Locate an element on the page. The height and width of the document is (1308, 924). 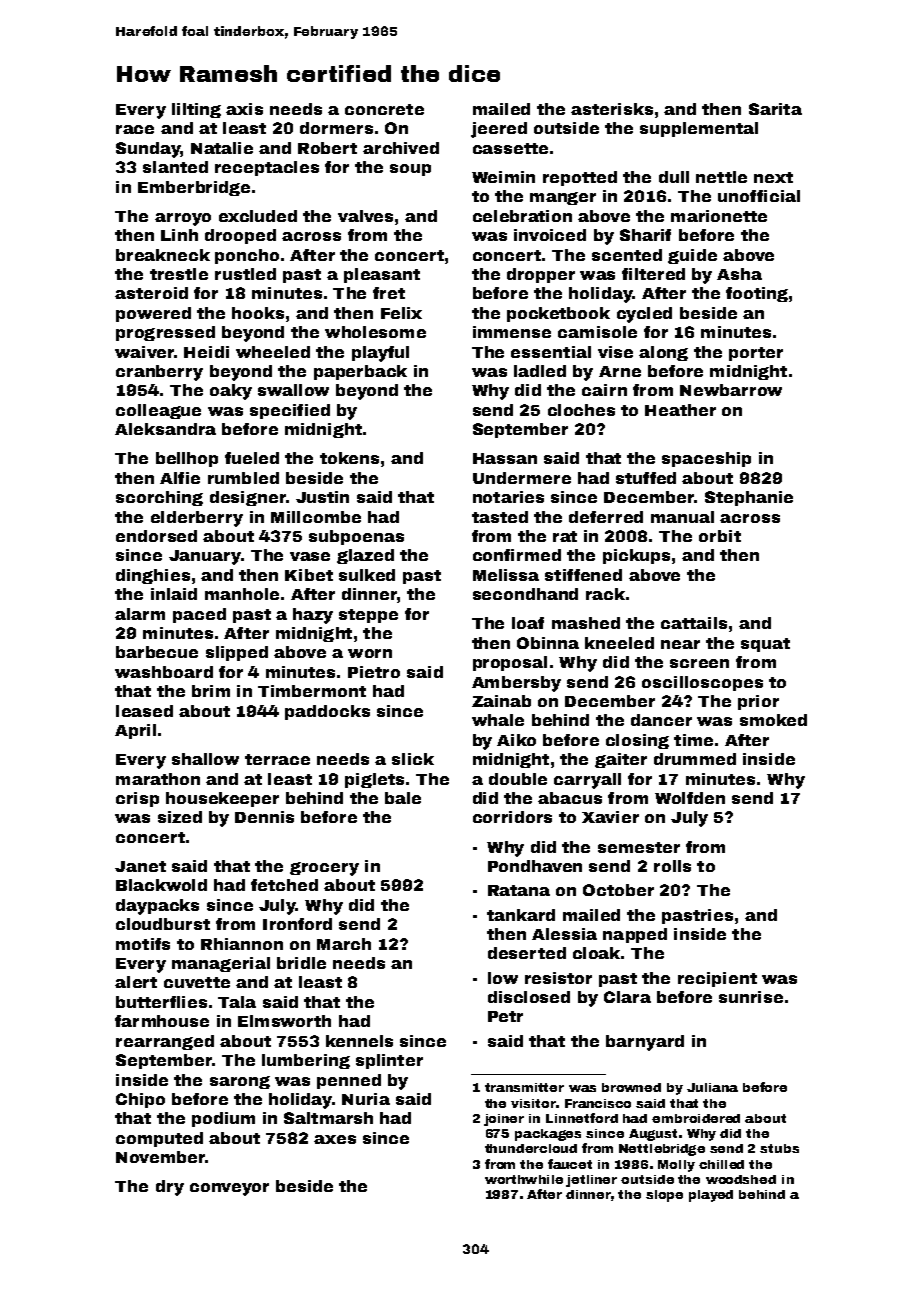
Sharif is located at coordinates (645, 235).
